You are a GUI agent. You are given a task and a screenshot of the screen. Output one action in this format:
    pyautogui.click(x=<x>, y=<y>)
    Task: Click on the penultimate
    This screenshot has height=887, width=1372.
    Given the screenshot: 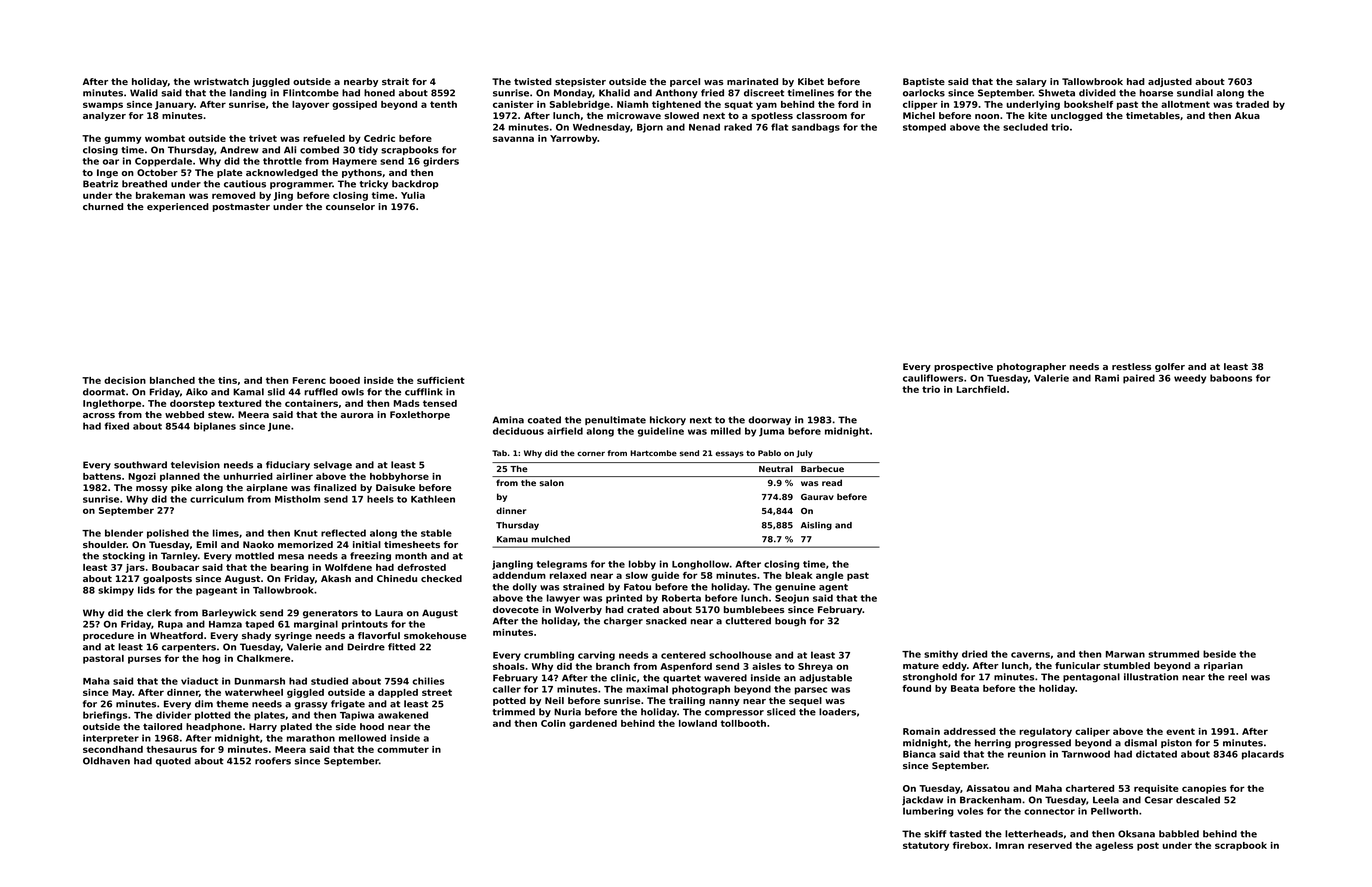 What is the action you would take?
    pyautogui.click(x=615, y=420)
